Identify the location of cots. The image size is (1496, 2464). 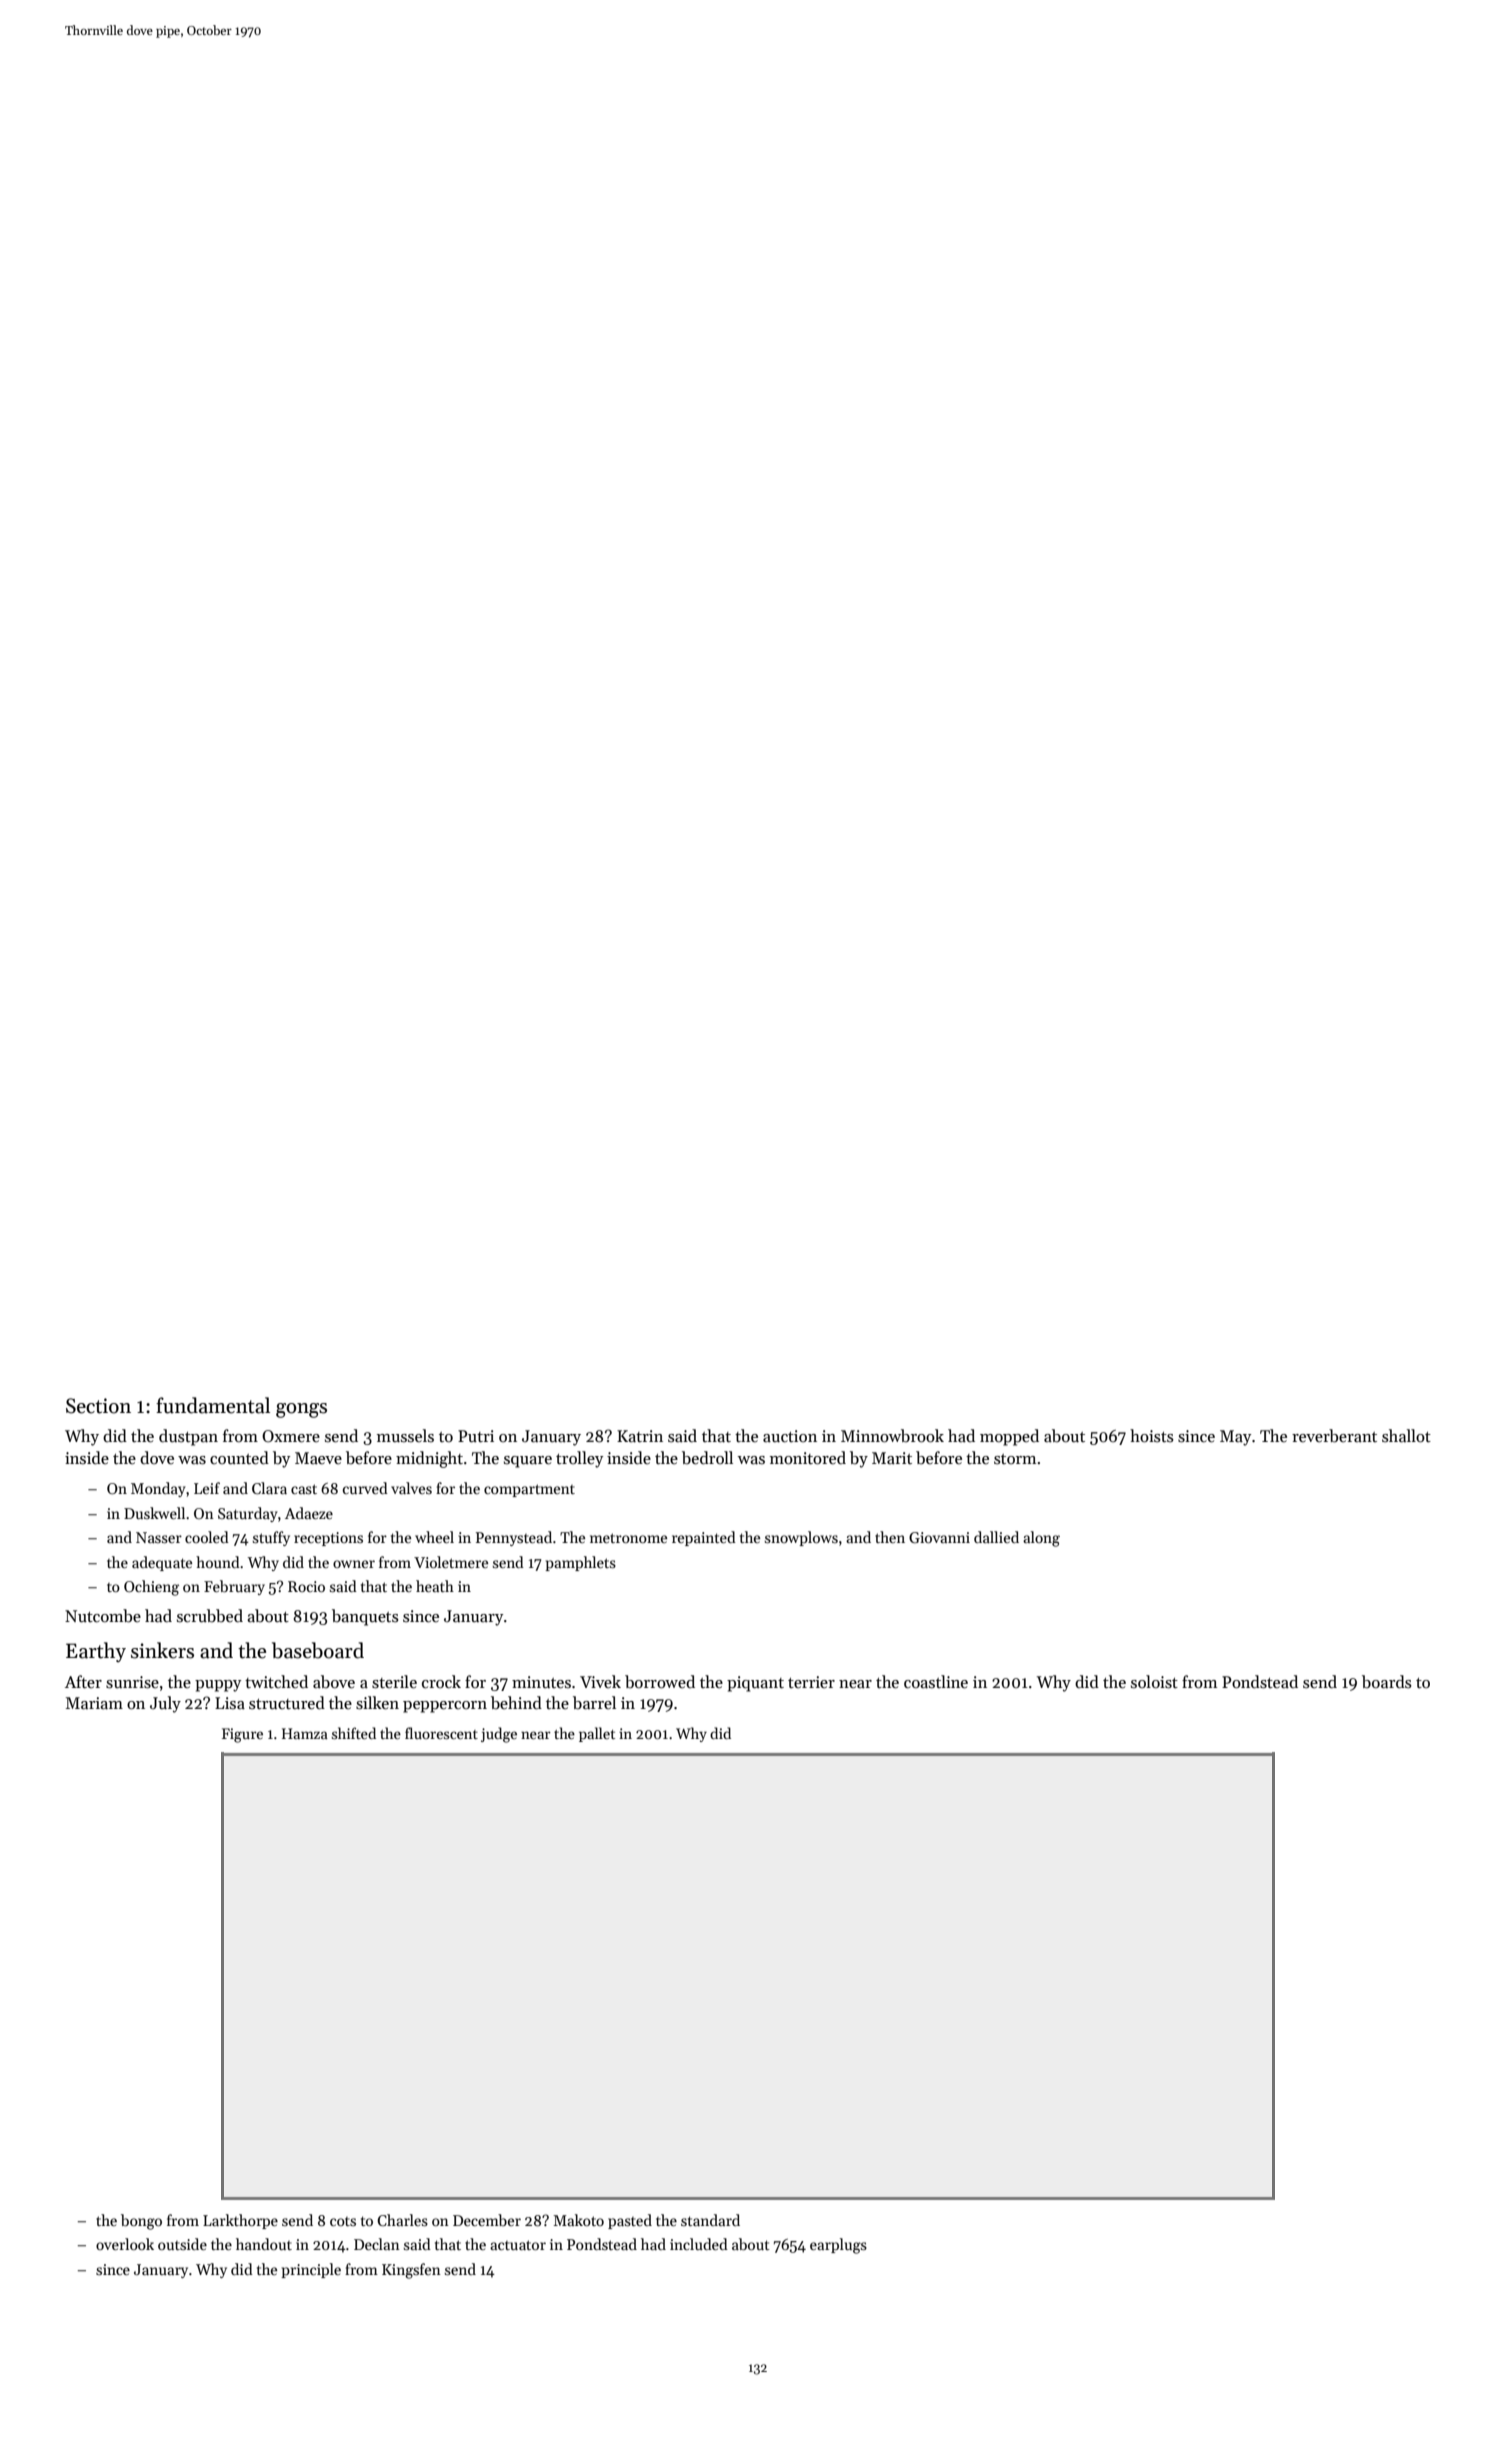
(343, 2221).
